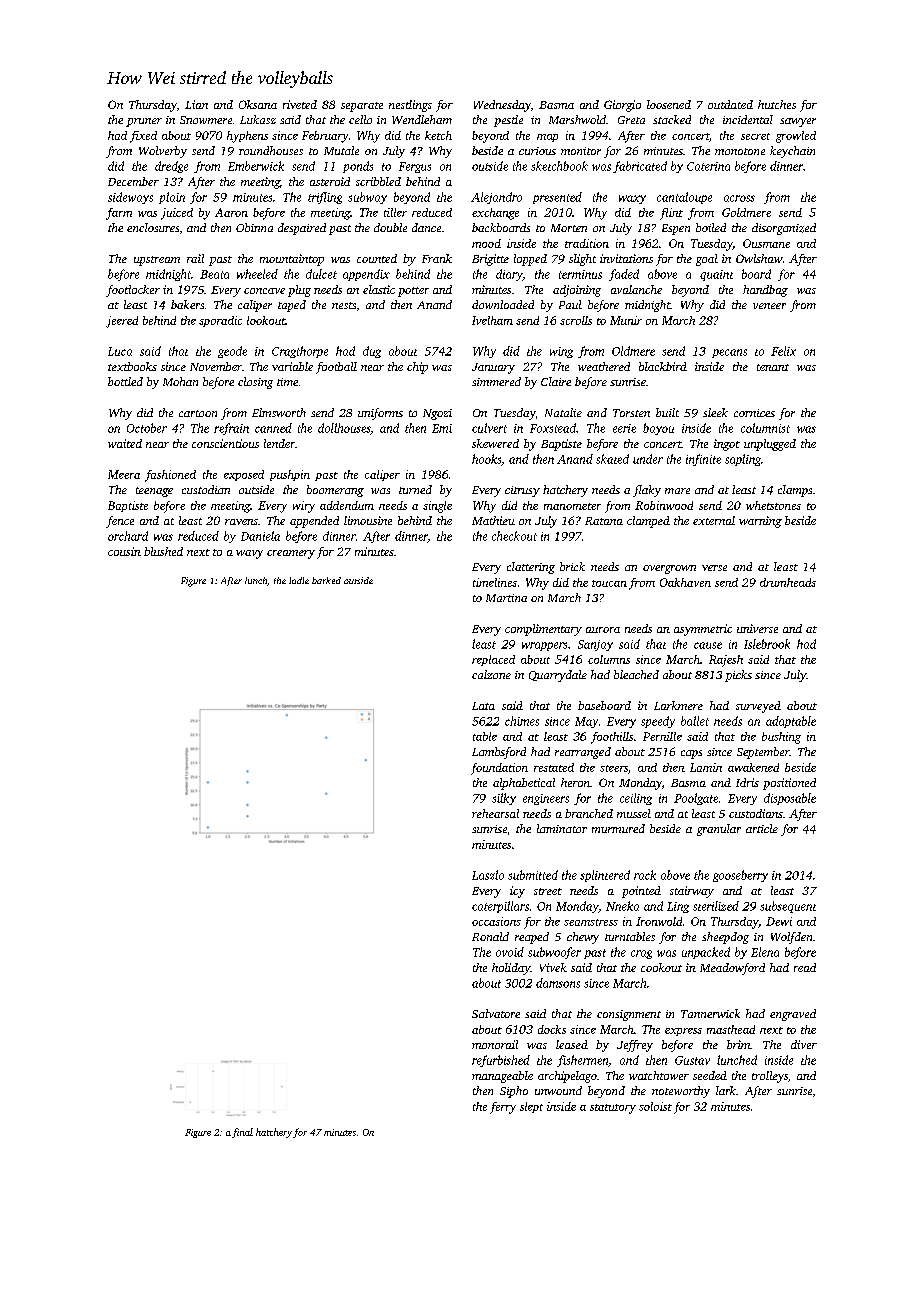 Image resolution: width=924 pixels, height=1308 pixels. I want to click on bottled, so click(125, 381).
